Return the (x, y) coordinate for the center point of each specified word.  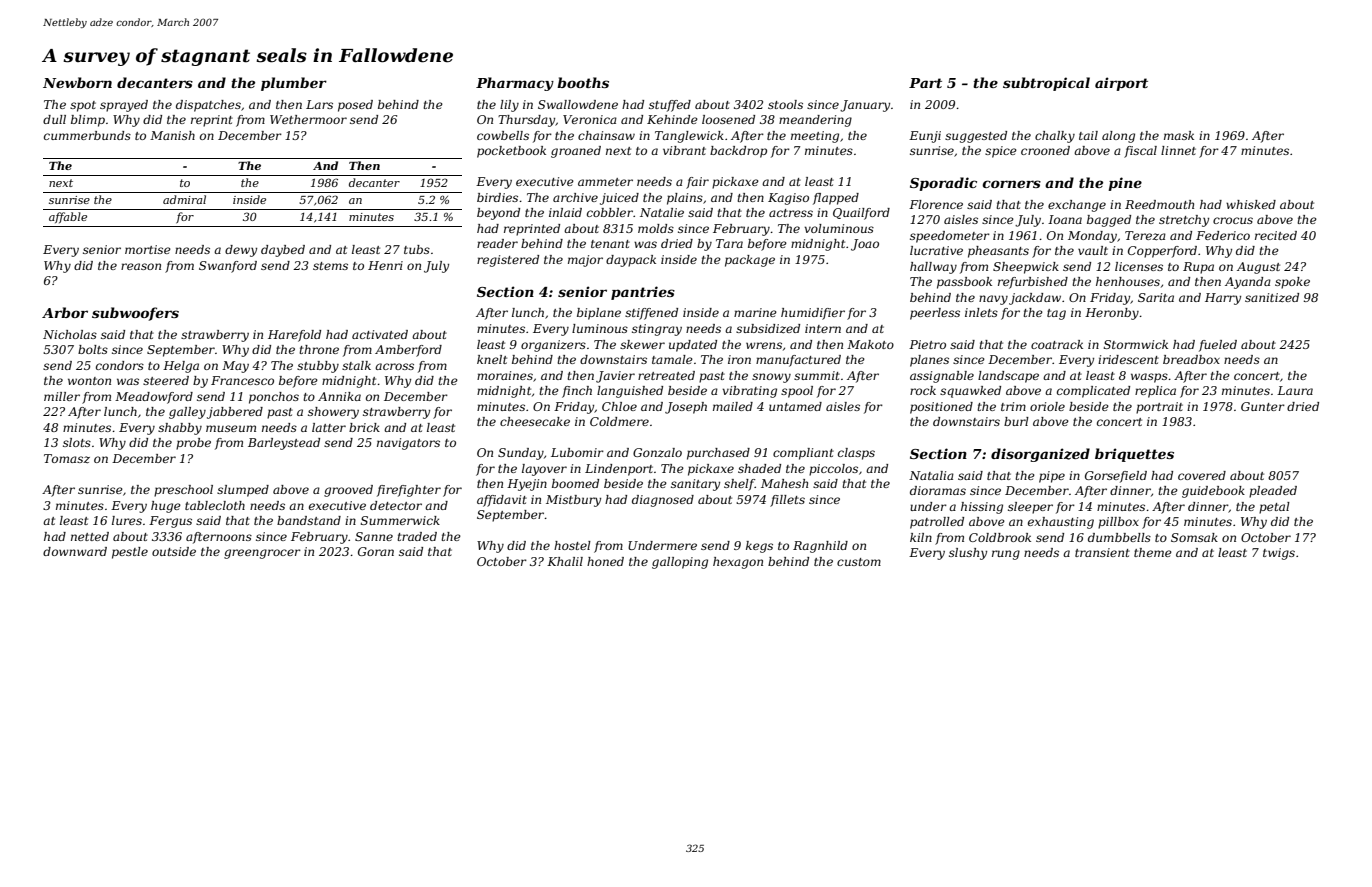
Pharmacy (515, 84)
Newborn (77, 82)
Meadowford (154, 398)
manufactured (798, 361)
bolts (93, 349)
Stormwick (1136, 344)
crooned (1045, 150)
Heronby (1112, 314)
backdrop (738, 152)
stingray (657, 330)
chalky (1055, 137)
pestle (130, 553)
